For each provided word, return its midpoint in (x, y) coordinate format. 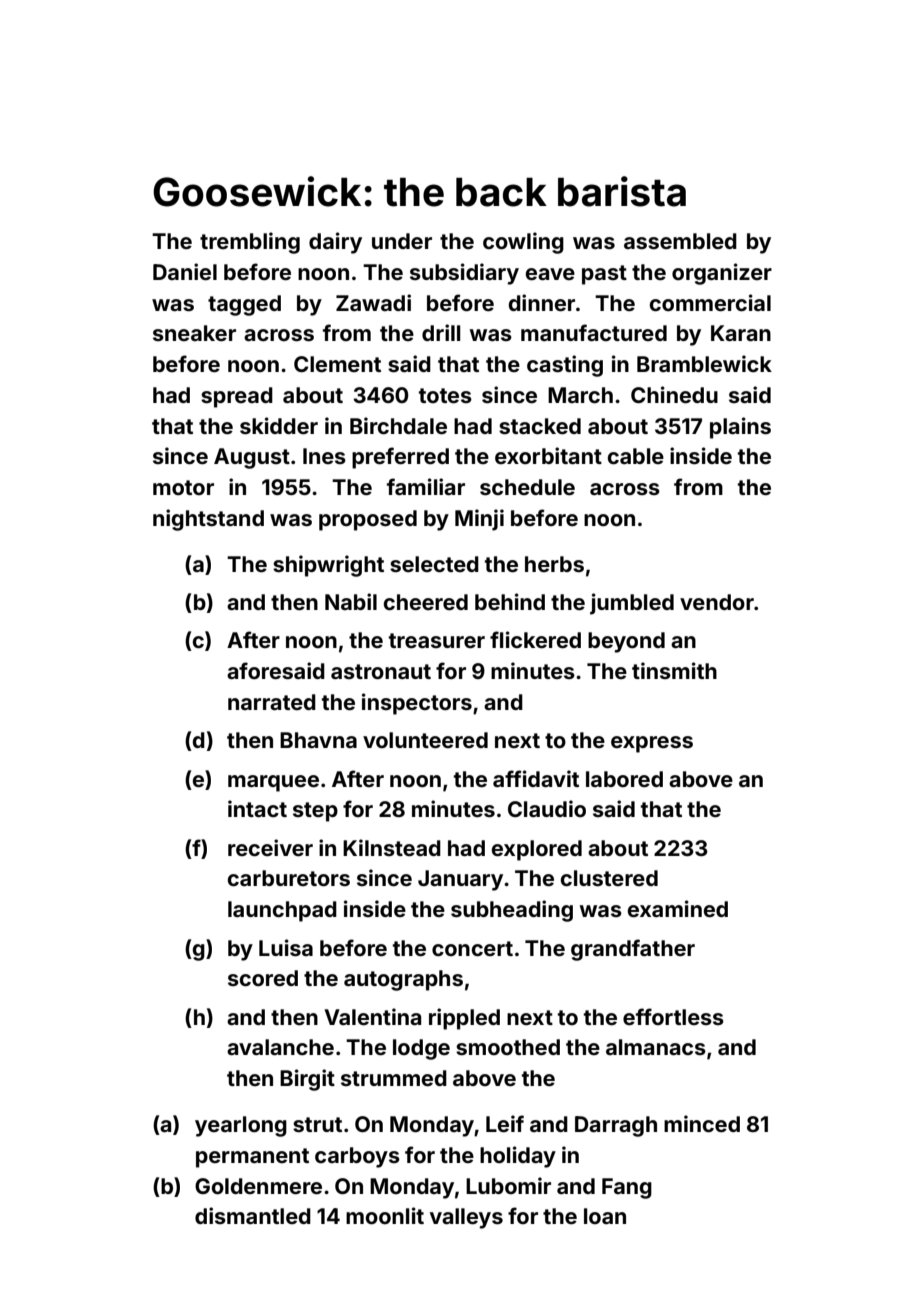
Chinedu (674, 394)
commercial (710, 302)
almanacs (656, 1047)
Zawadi (373, 302)
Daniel (185, 271)
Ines (324, 456)
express (652, 744)
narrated (272, 702)
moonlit (385, 1215)
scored (263, 978)
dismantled (253, 1215)
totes (445, 395)
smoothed (508, 1047)
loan (605, 1216)
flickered (535, 639)
